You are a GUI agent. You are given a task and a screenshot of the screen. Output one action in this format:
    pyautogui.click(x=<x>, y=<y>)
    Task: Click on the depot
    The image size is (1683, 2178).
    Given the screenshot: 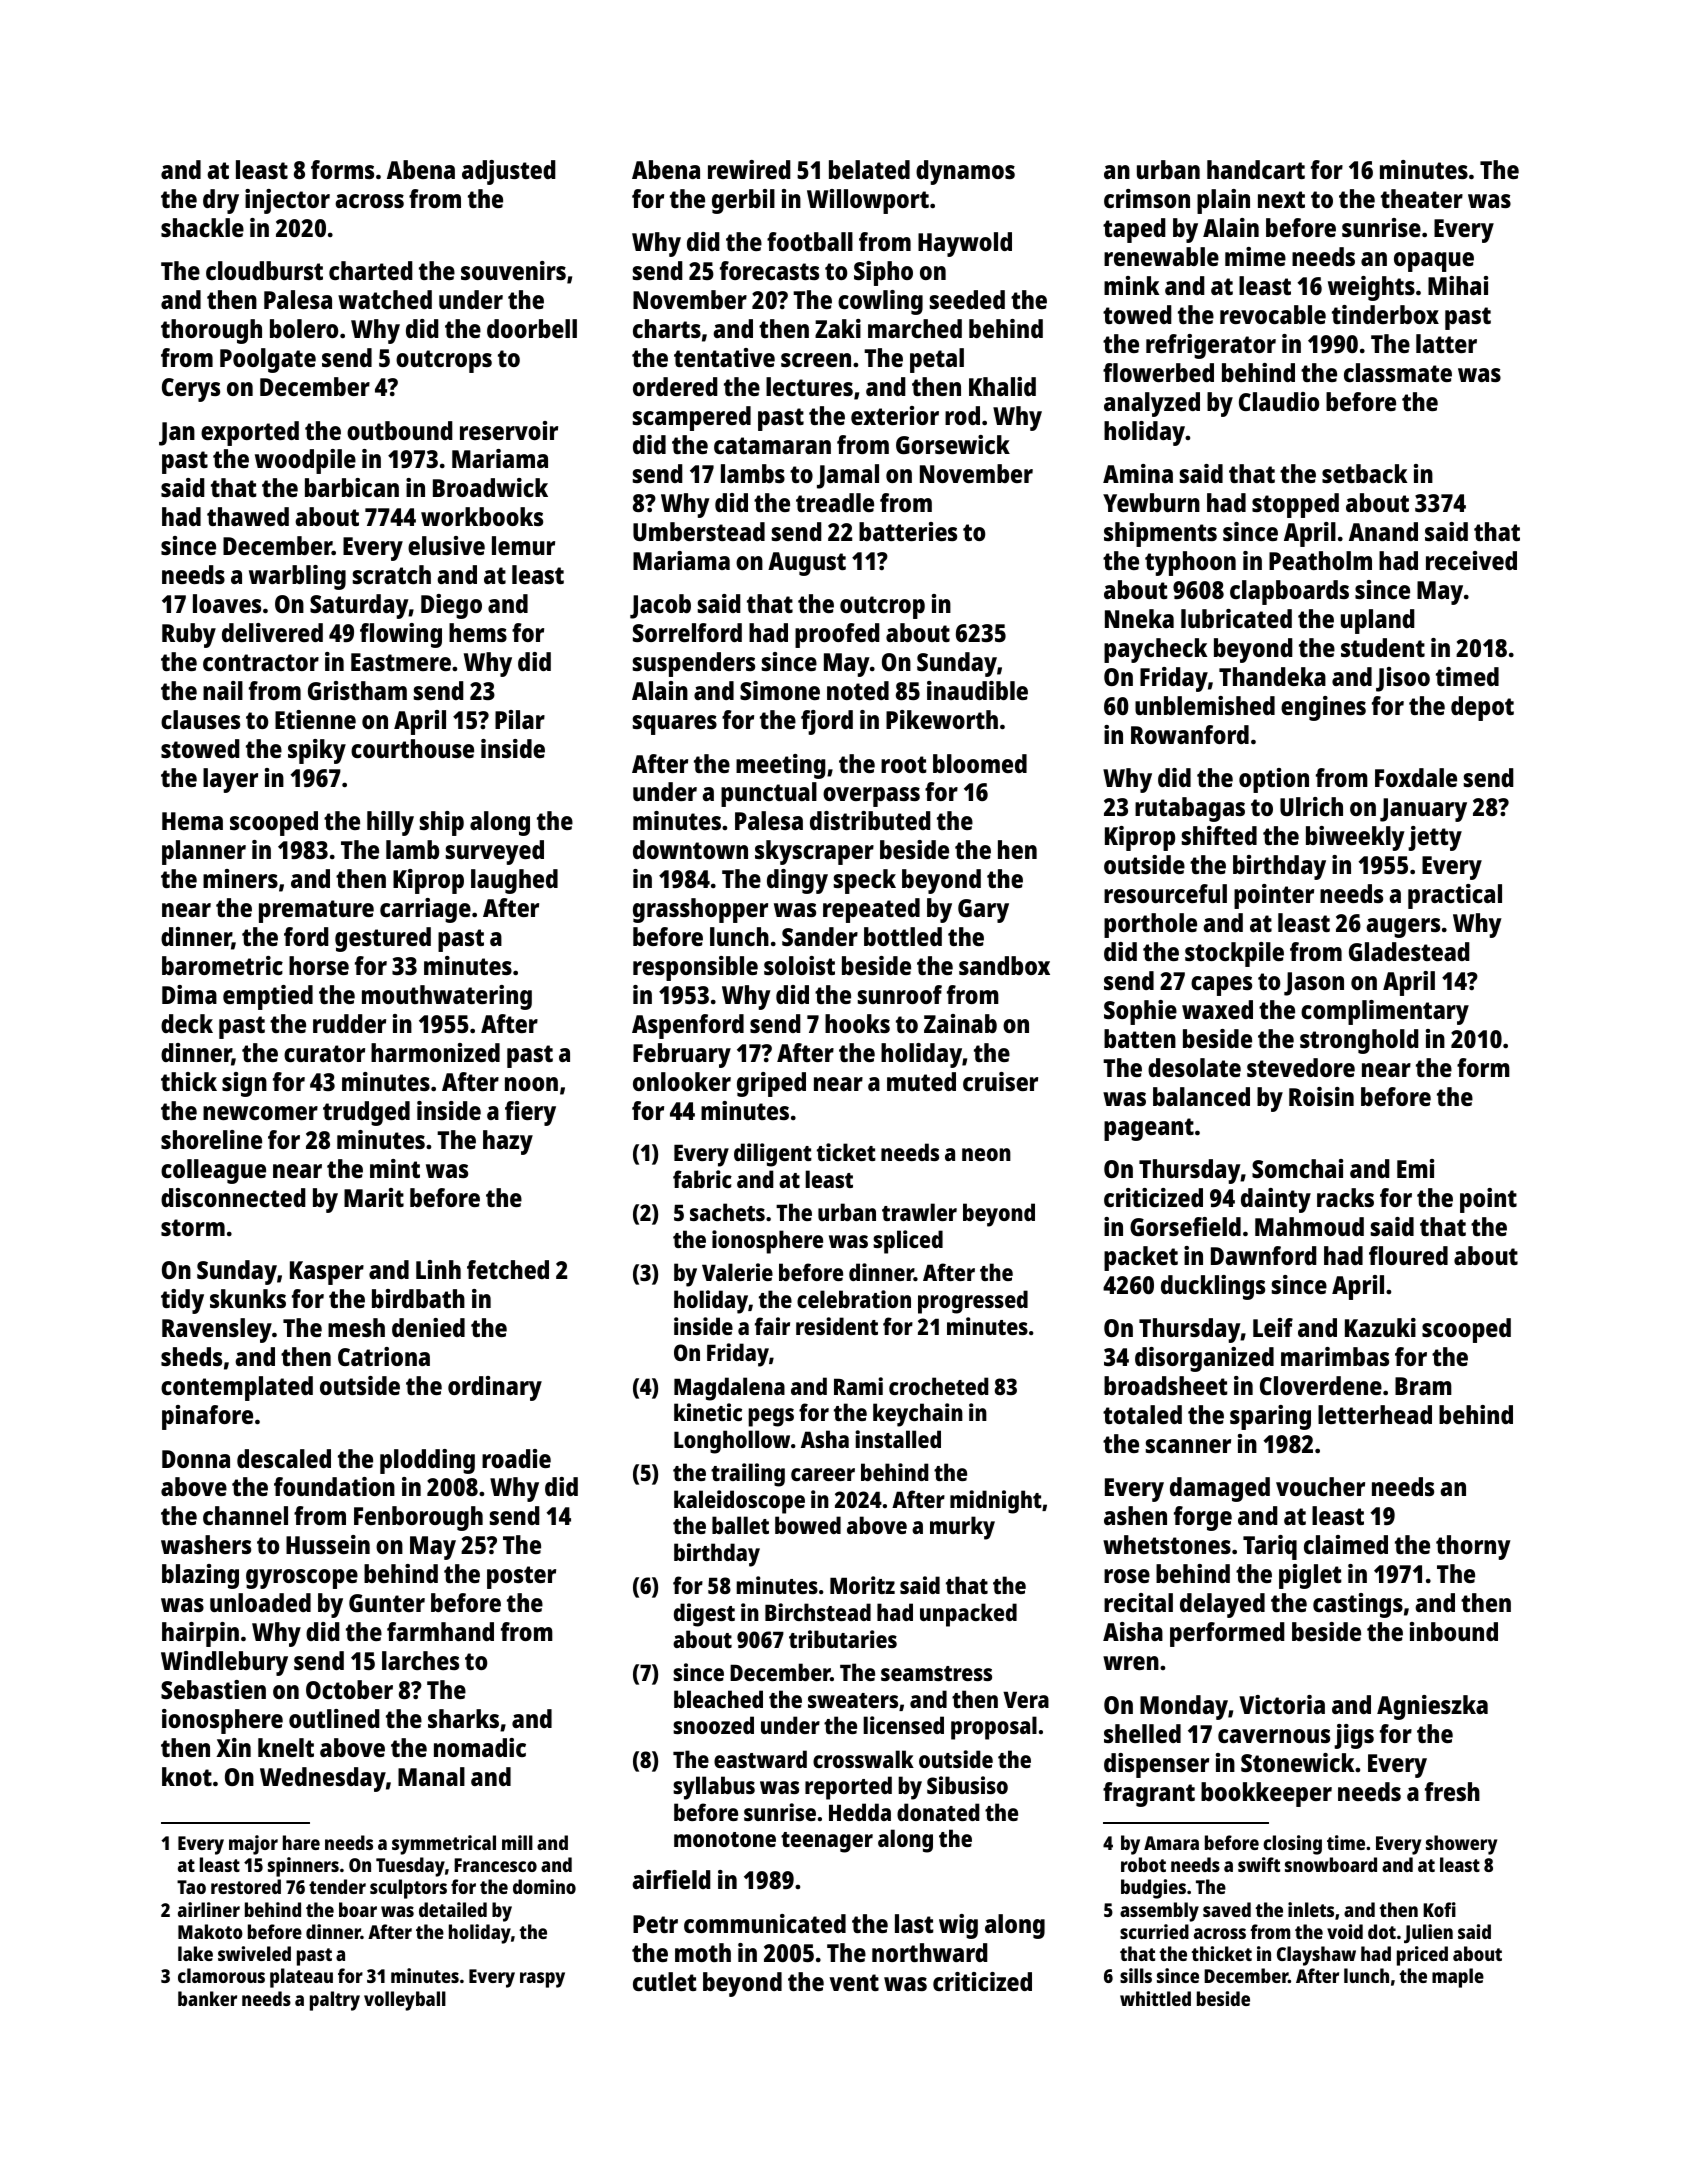 What is the action you would take?
    pyautogui.click(x=1482, y=708)
